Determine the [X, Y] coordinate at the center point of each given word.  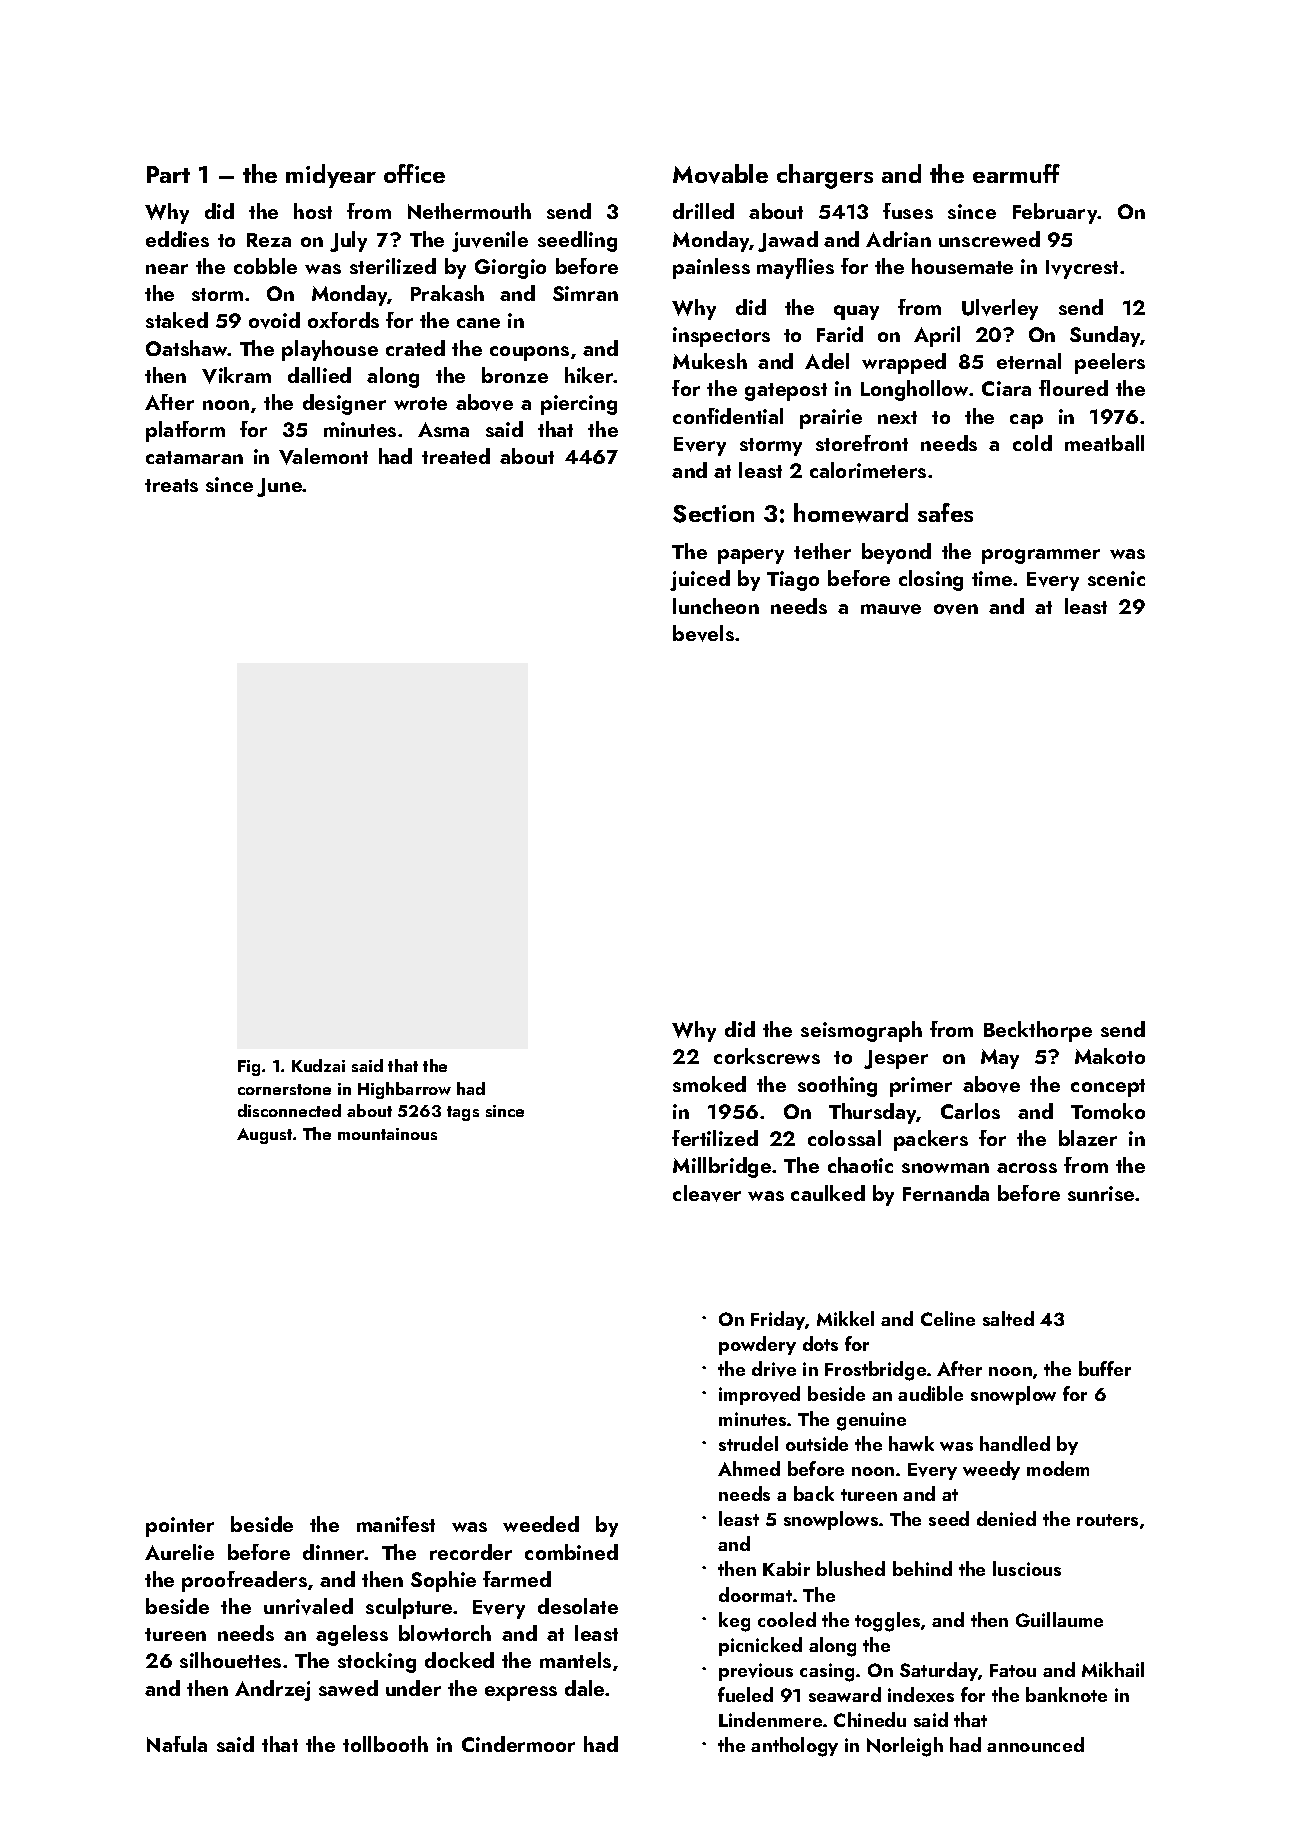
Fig [249, 1068]
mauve [891, 609]
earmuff [1016, 173]
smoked [709, 1084]
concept [1108, 1088]
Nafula [177, 1744]
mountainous [387, 1134]
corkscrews [767, 1056]
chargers [825, 176]
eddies [177, 239]
